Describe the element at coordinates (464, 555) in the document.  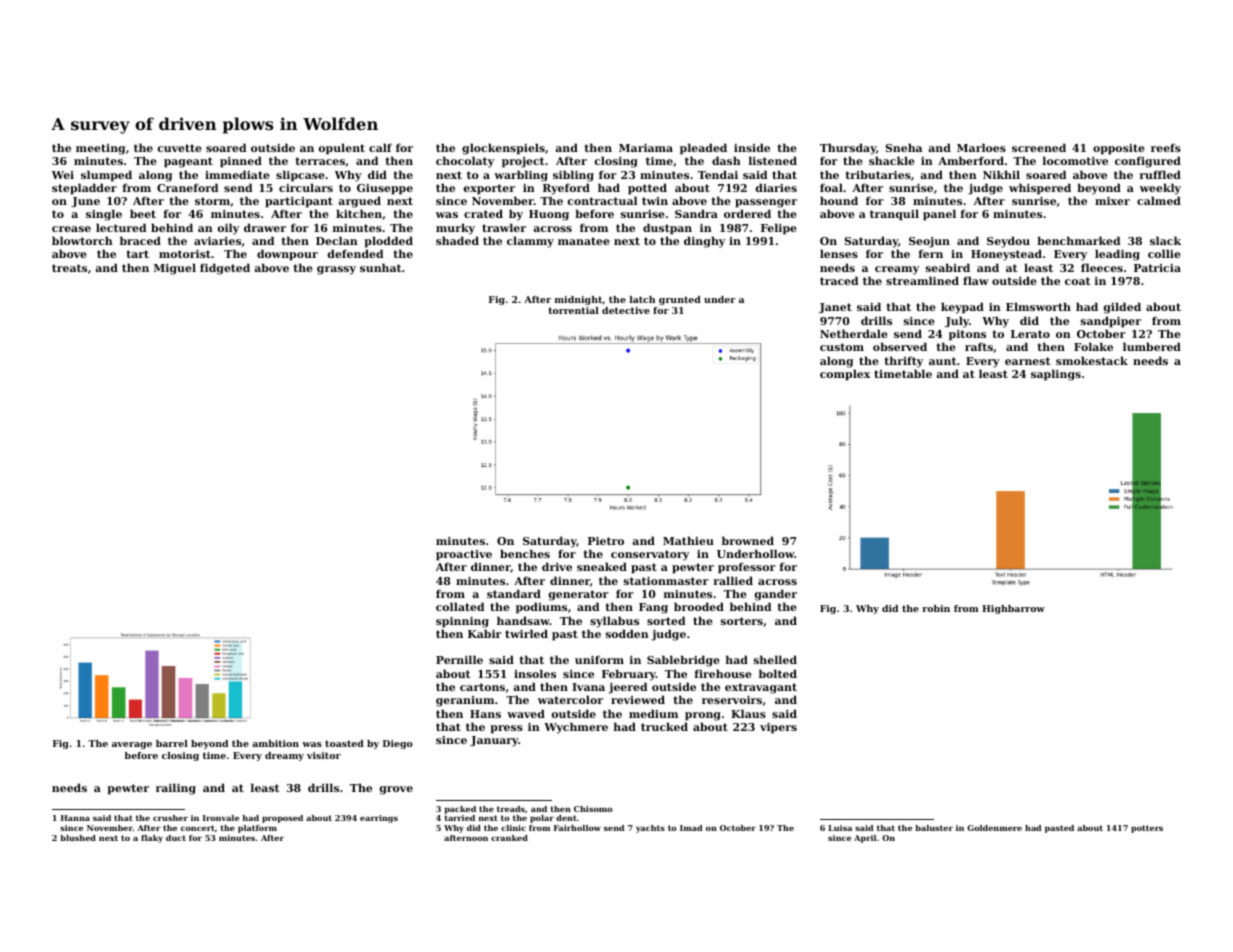
I see `proactive` at that location.
